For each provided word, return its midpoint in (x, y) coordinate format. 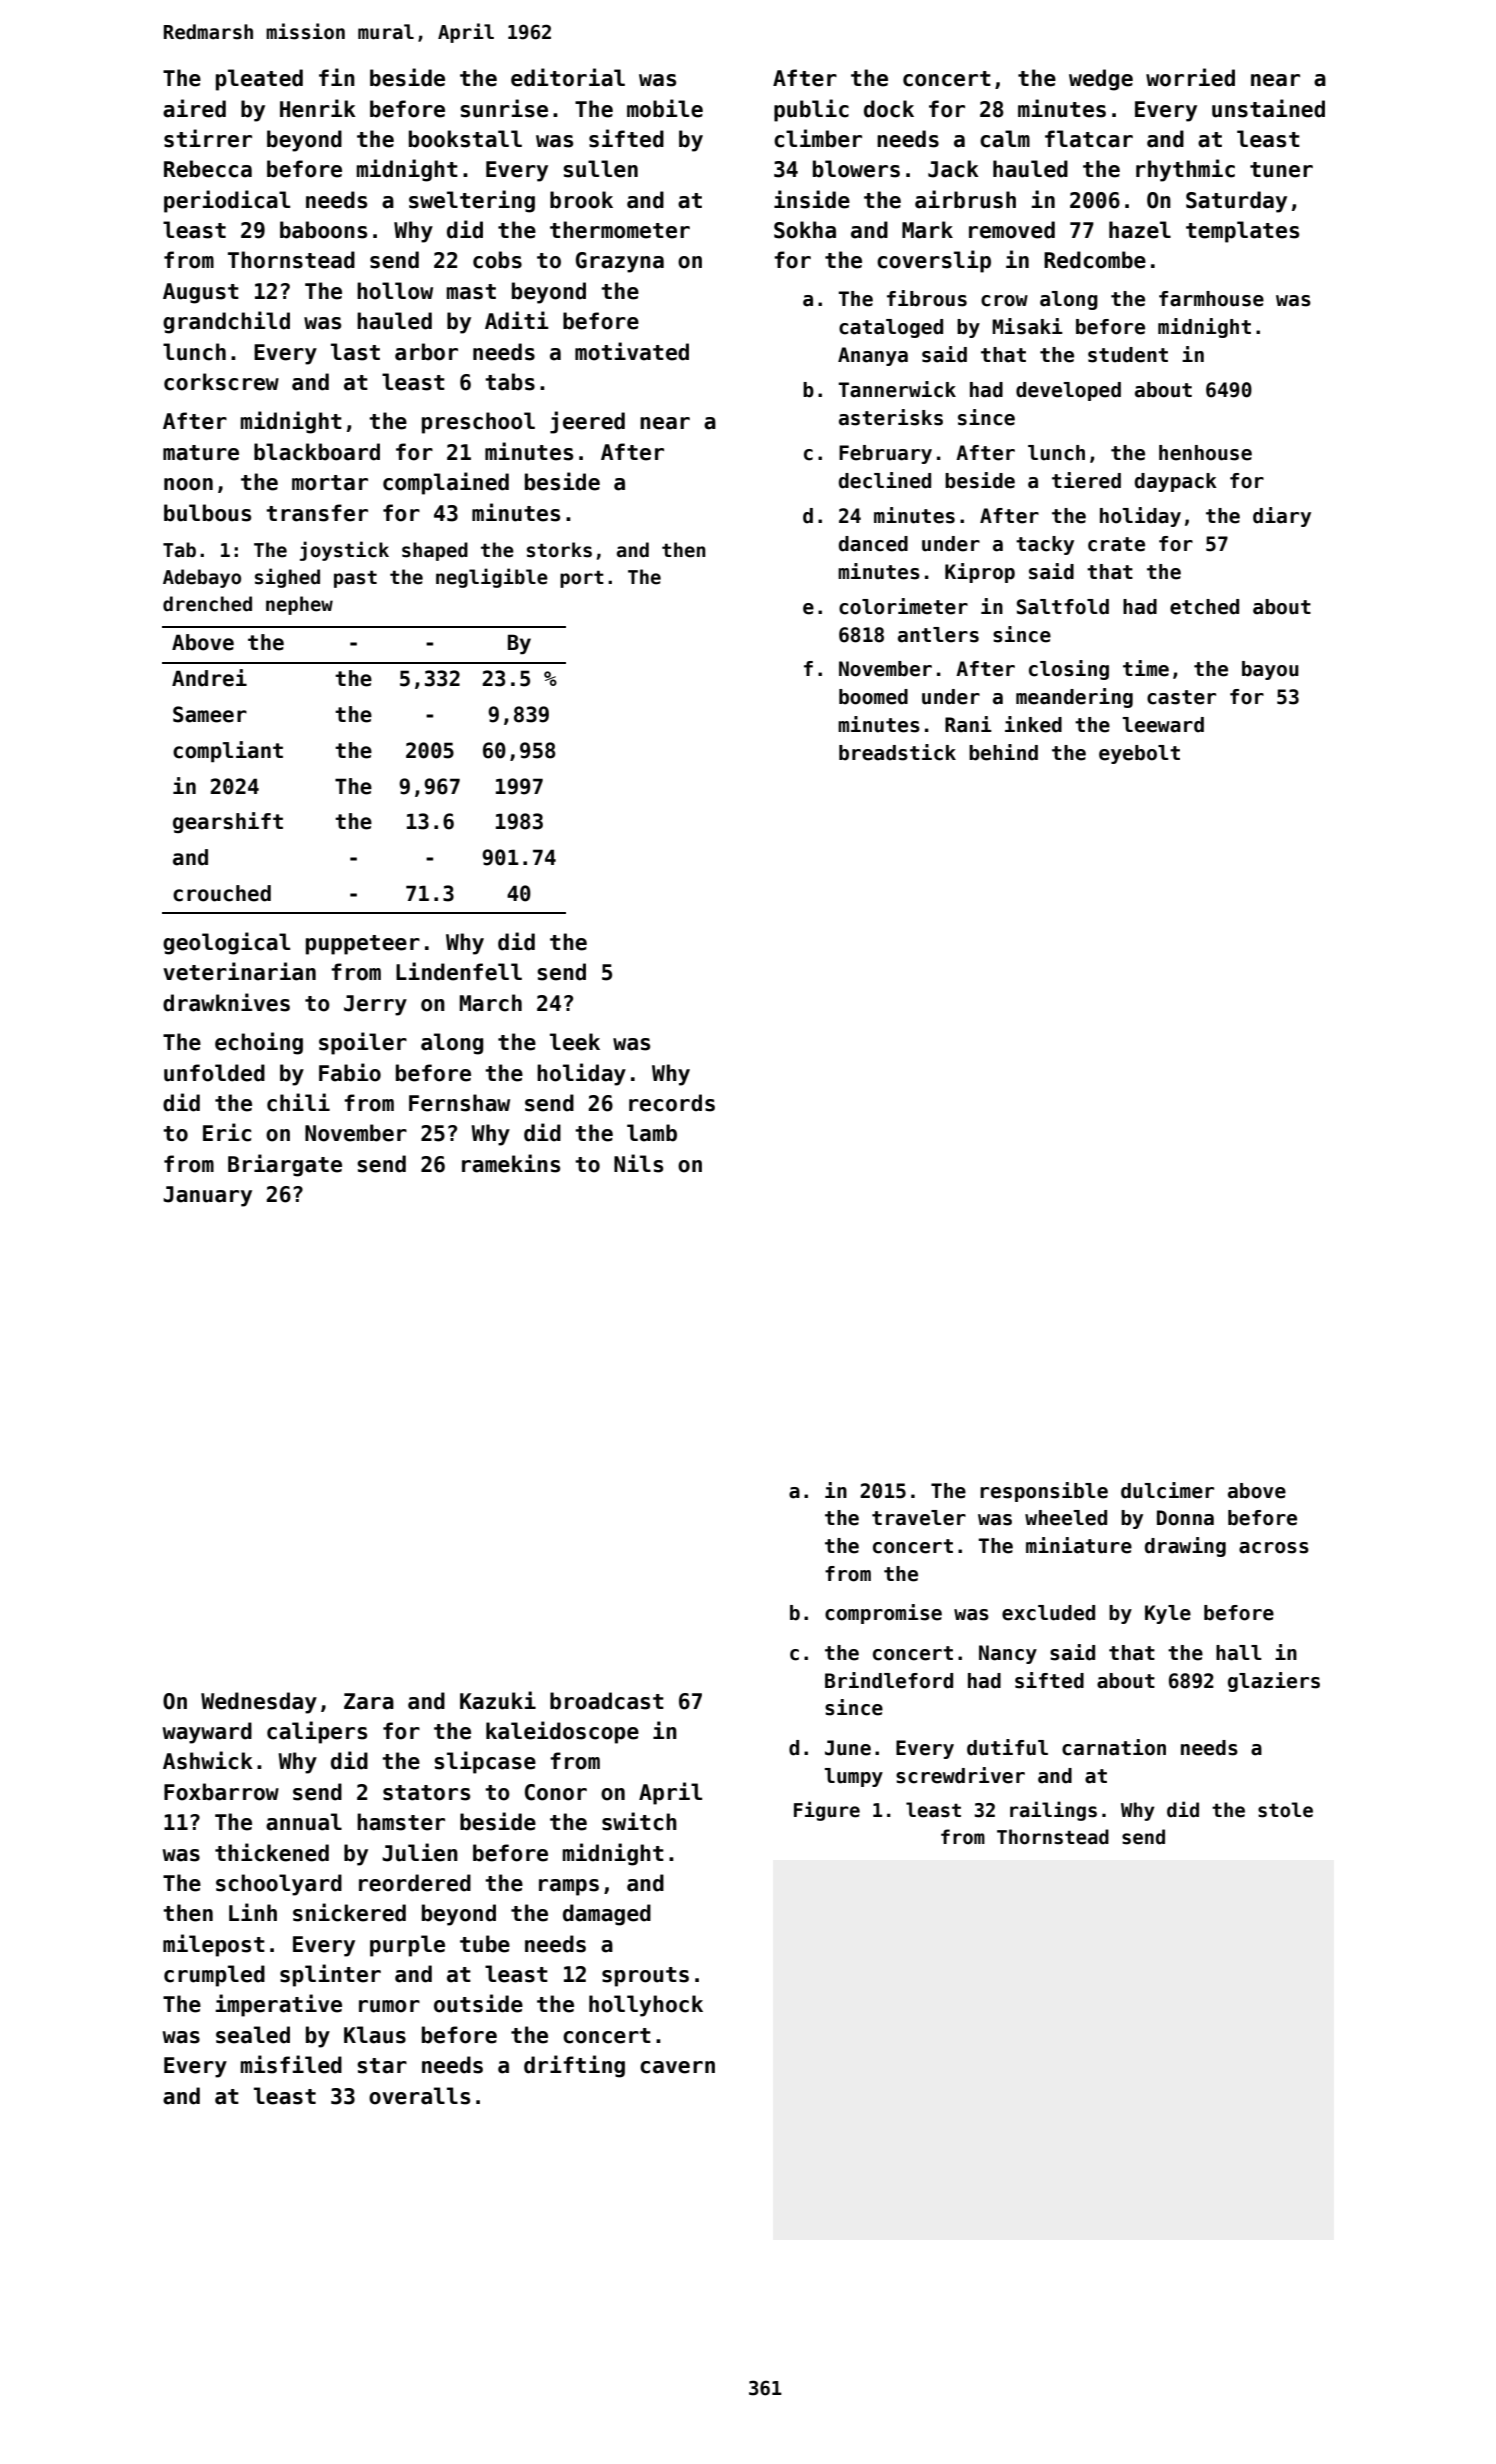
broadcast (607, 1701)
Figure (827, 1811)
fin (337, 77)
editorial (568, 77)
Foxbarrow (221, 1792)
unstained (1268, 108)
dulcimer (1167, 1490)
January (207, 1196)
